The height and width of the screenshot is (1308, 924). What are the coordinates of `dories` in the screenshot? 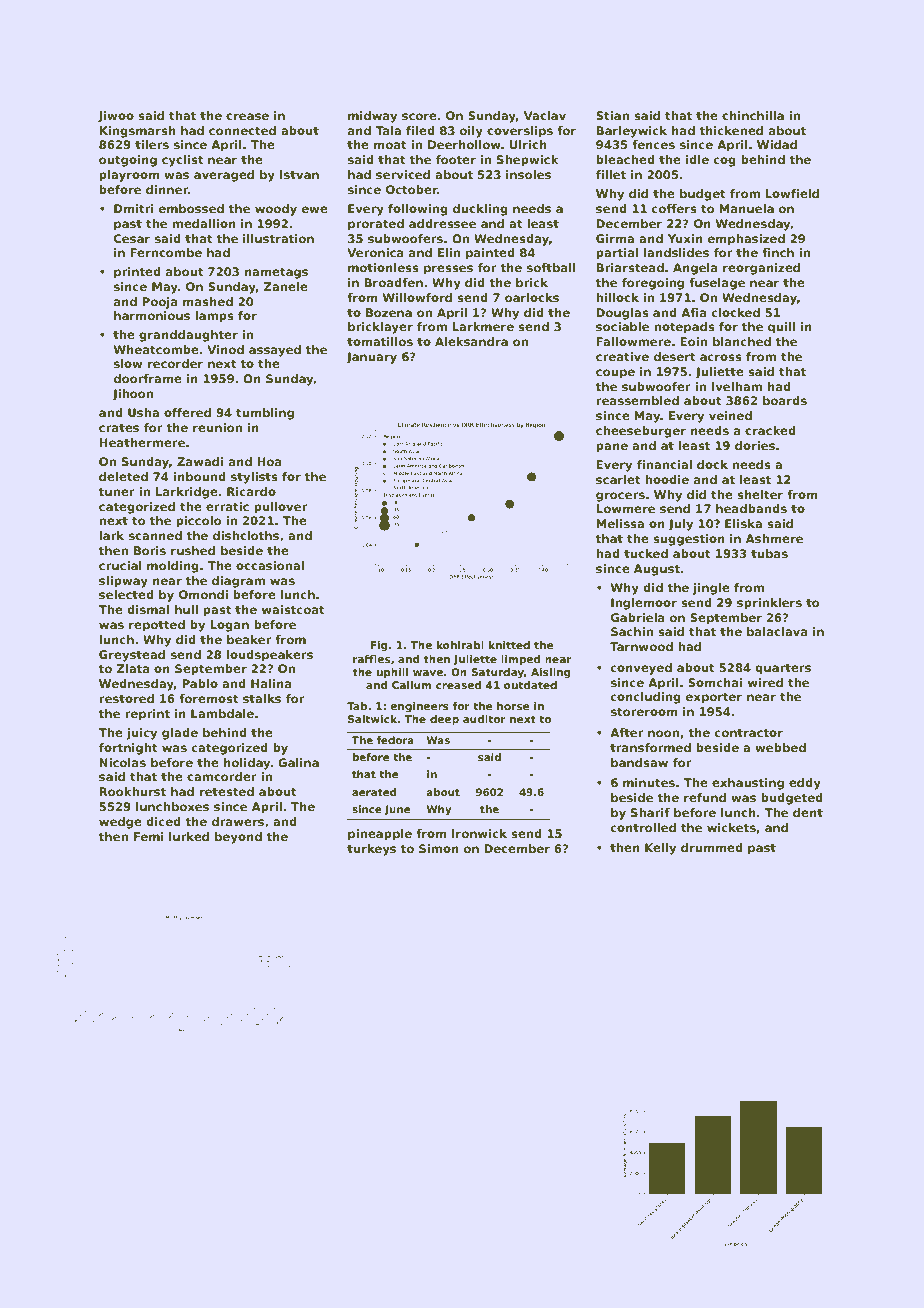 It's located at (755, 445).
